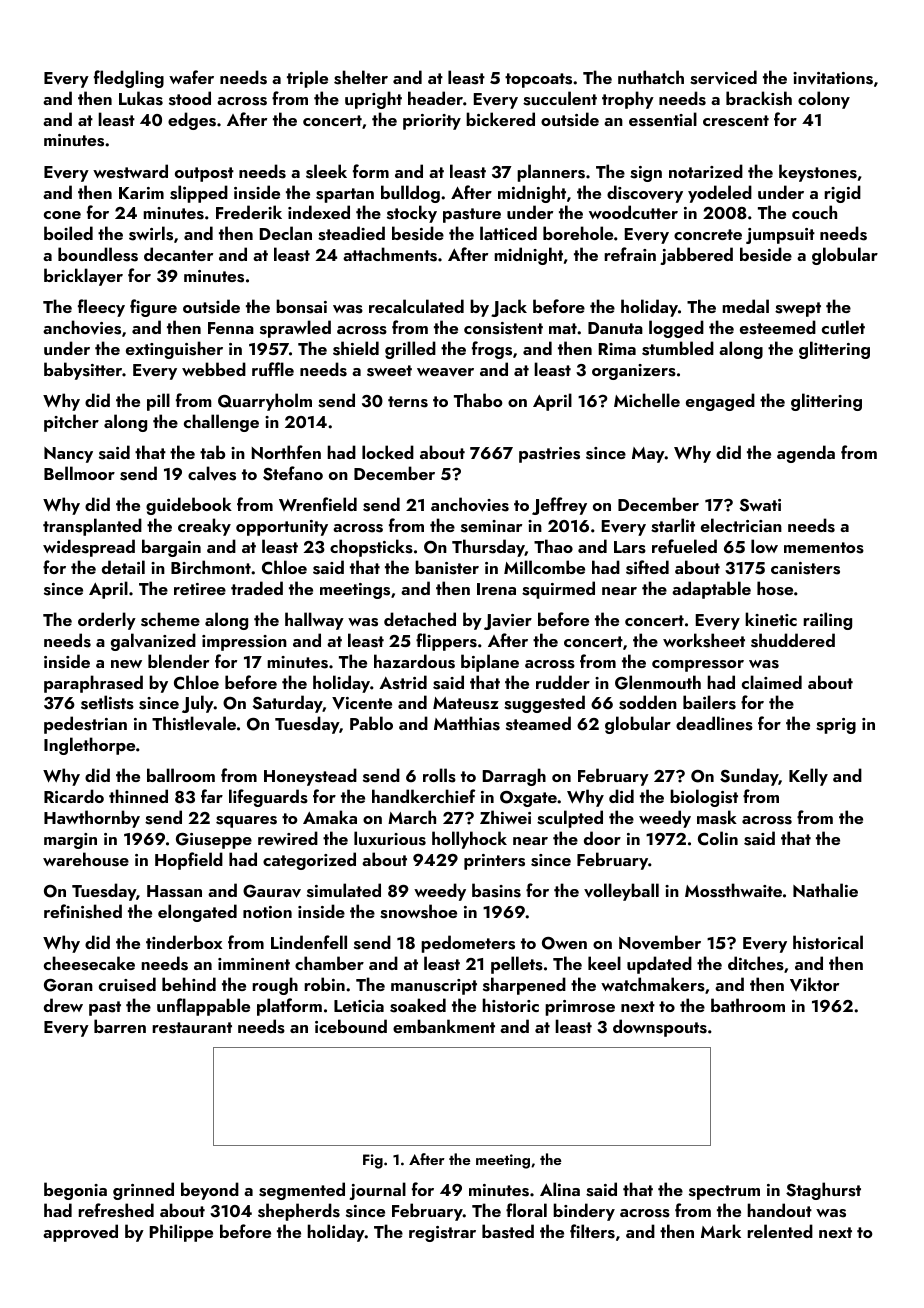 The height and width of the image is (1308, 924). I want to click on registrar, so click(442, 1234).
